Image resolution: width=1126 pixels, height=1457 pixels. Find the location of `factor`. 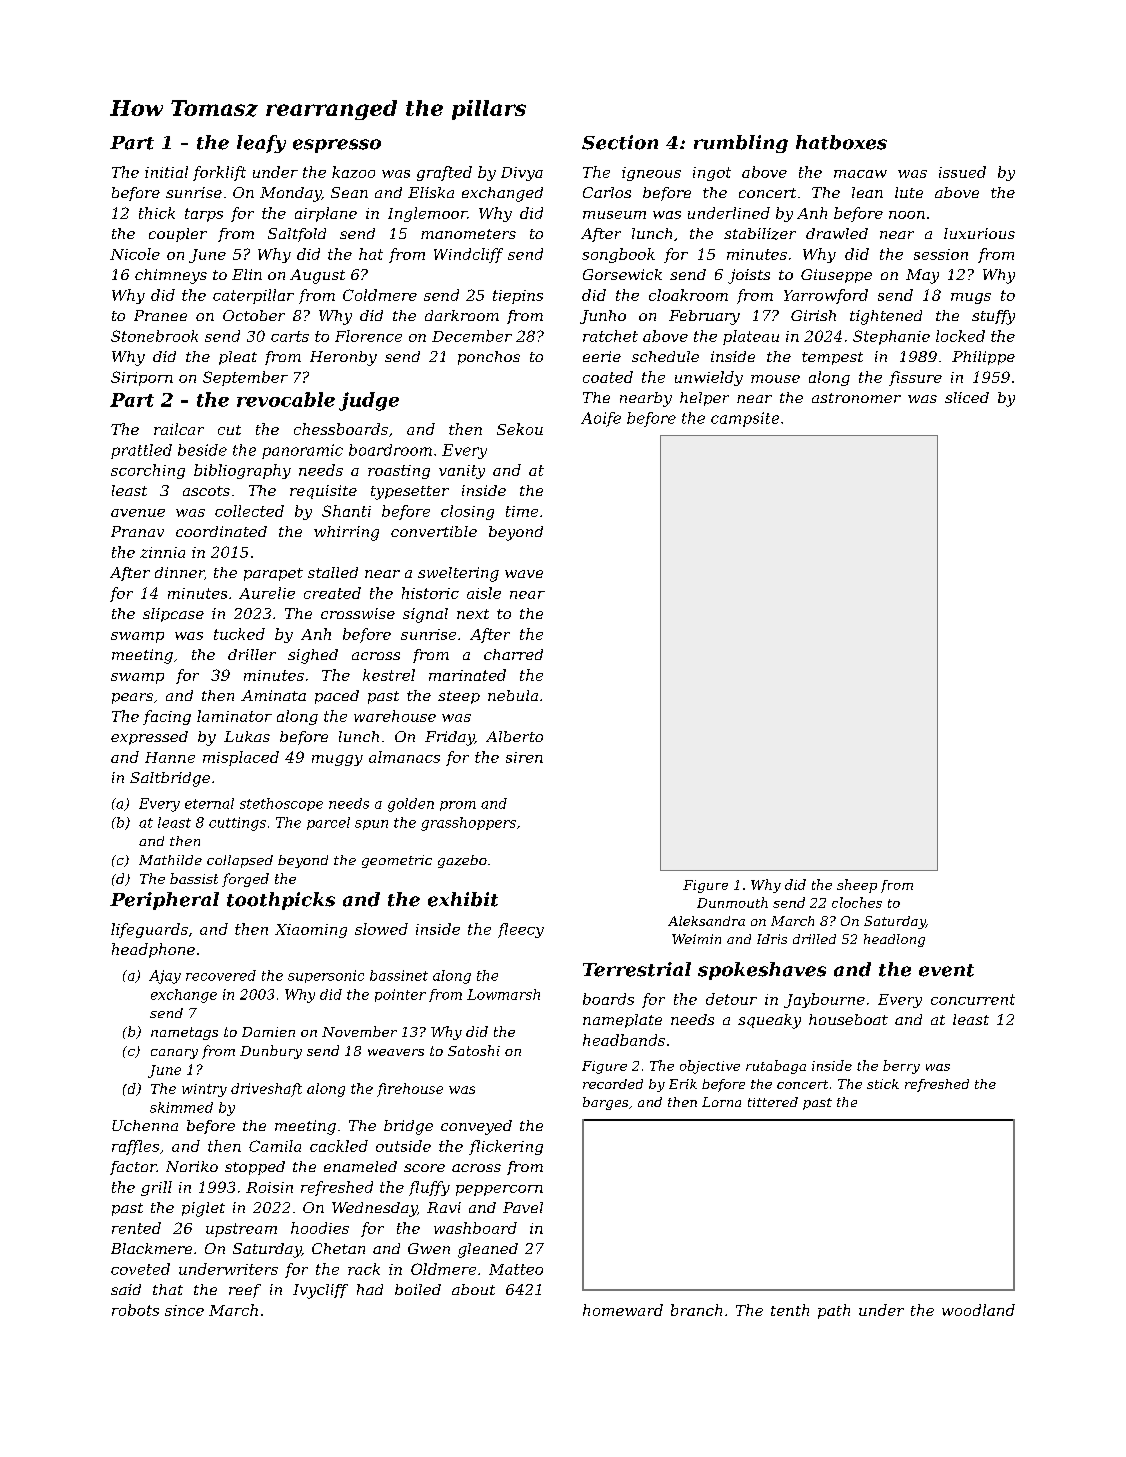

factor is located at coordinates (133, 1168).
